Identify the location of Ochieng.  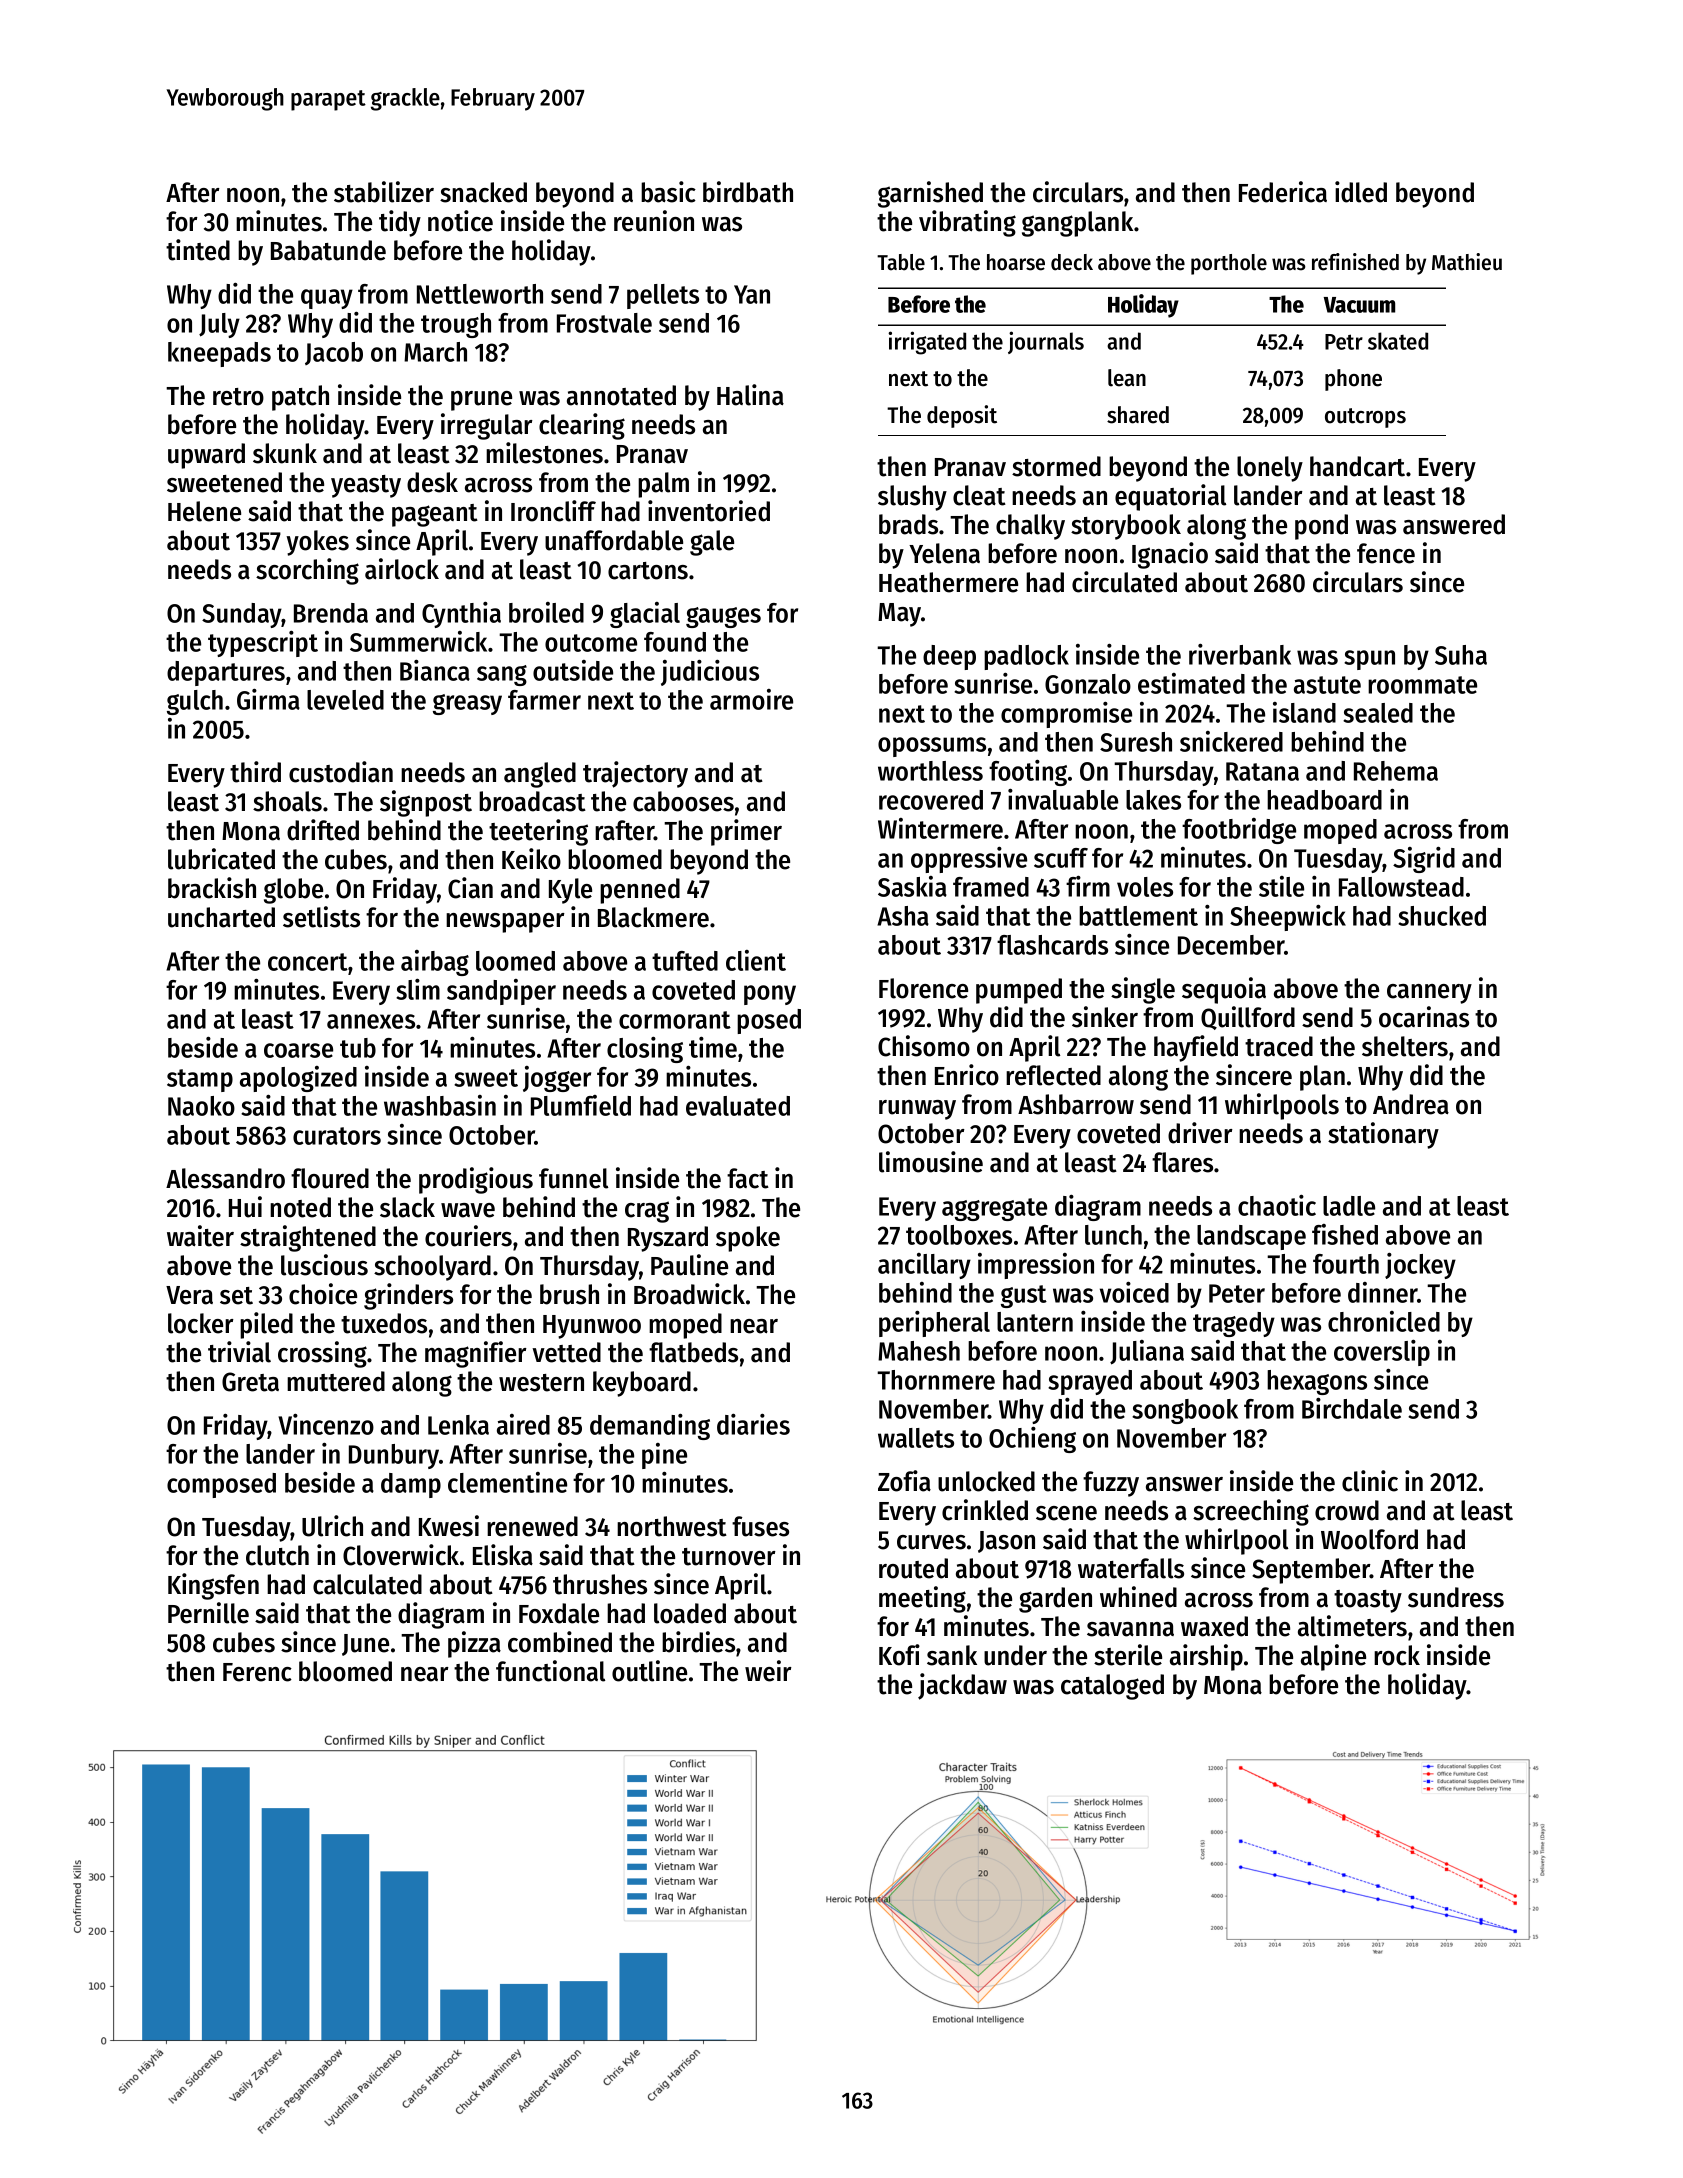
(1032, 1440).
